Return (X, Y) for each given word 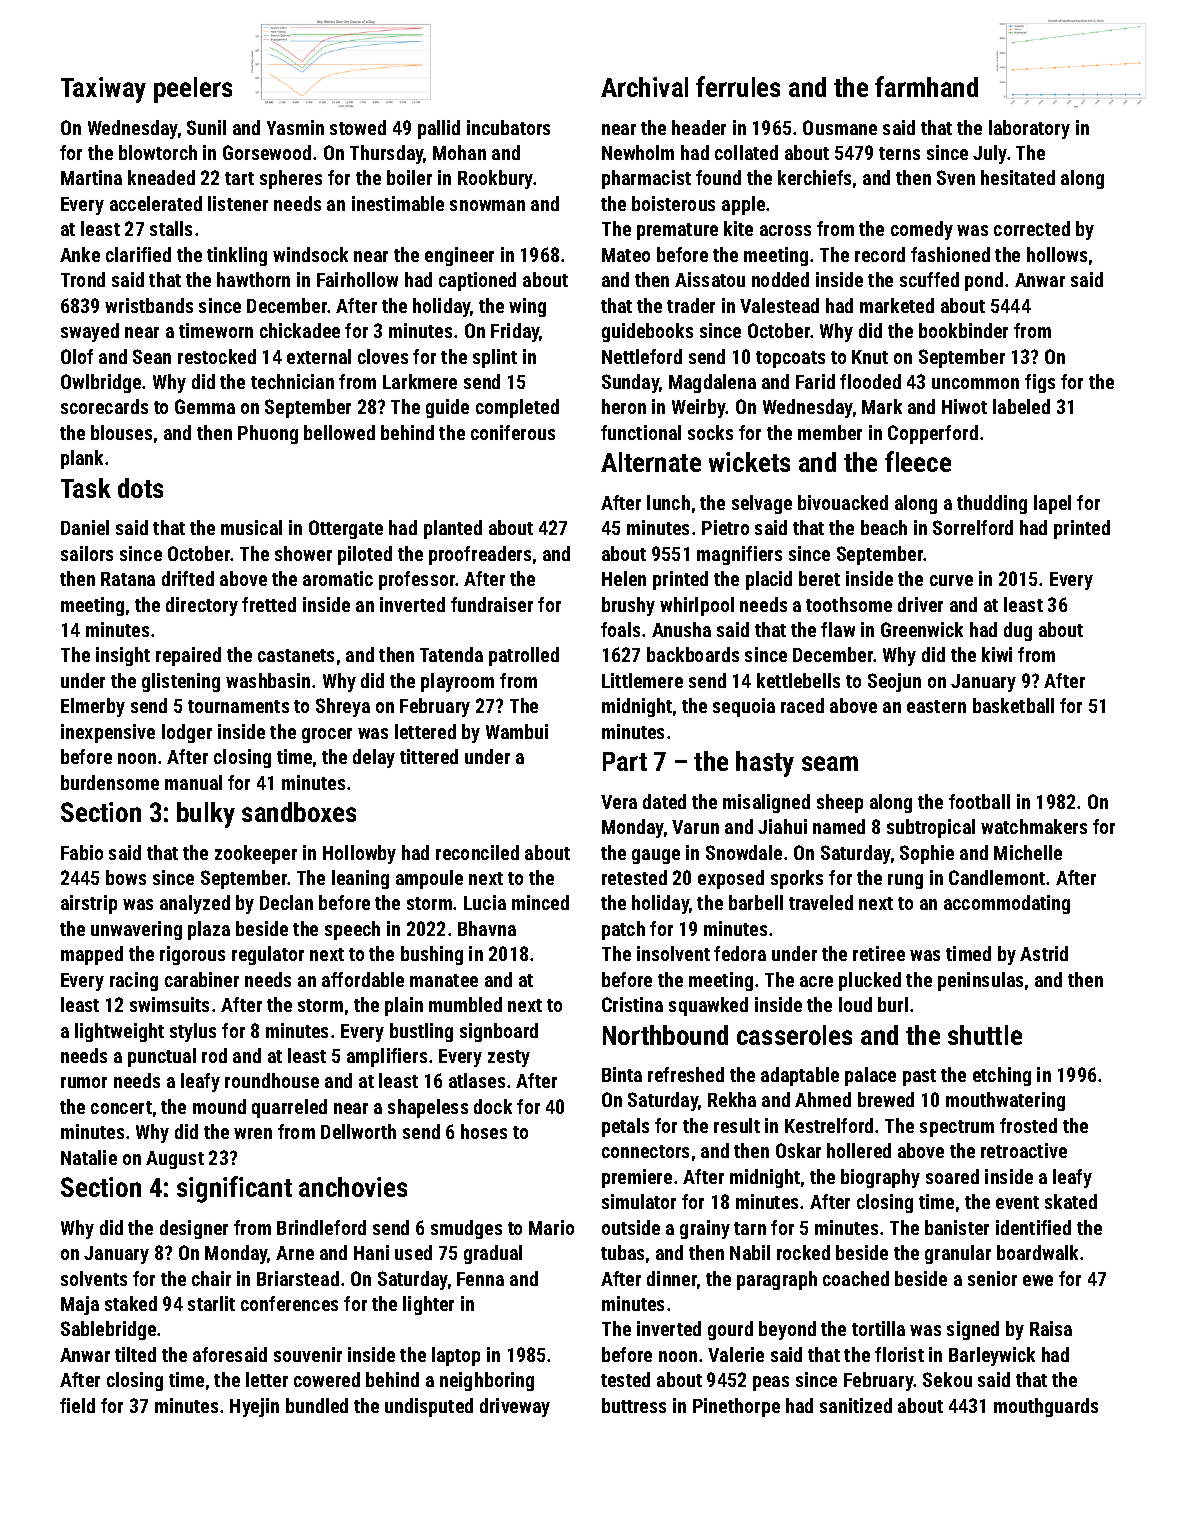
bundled (317, 1405)
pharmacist (646, 179)
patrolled (524, 656)
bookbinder (963, 330)
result (737, 1125)
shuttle (985, 1035)
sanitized (856, 1405)
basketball (1013, 705)
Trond (83, 279)
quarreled (289, 1108)
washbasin (268, 680)
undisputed (429, 1407)
